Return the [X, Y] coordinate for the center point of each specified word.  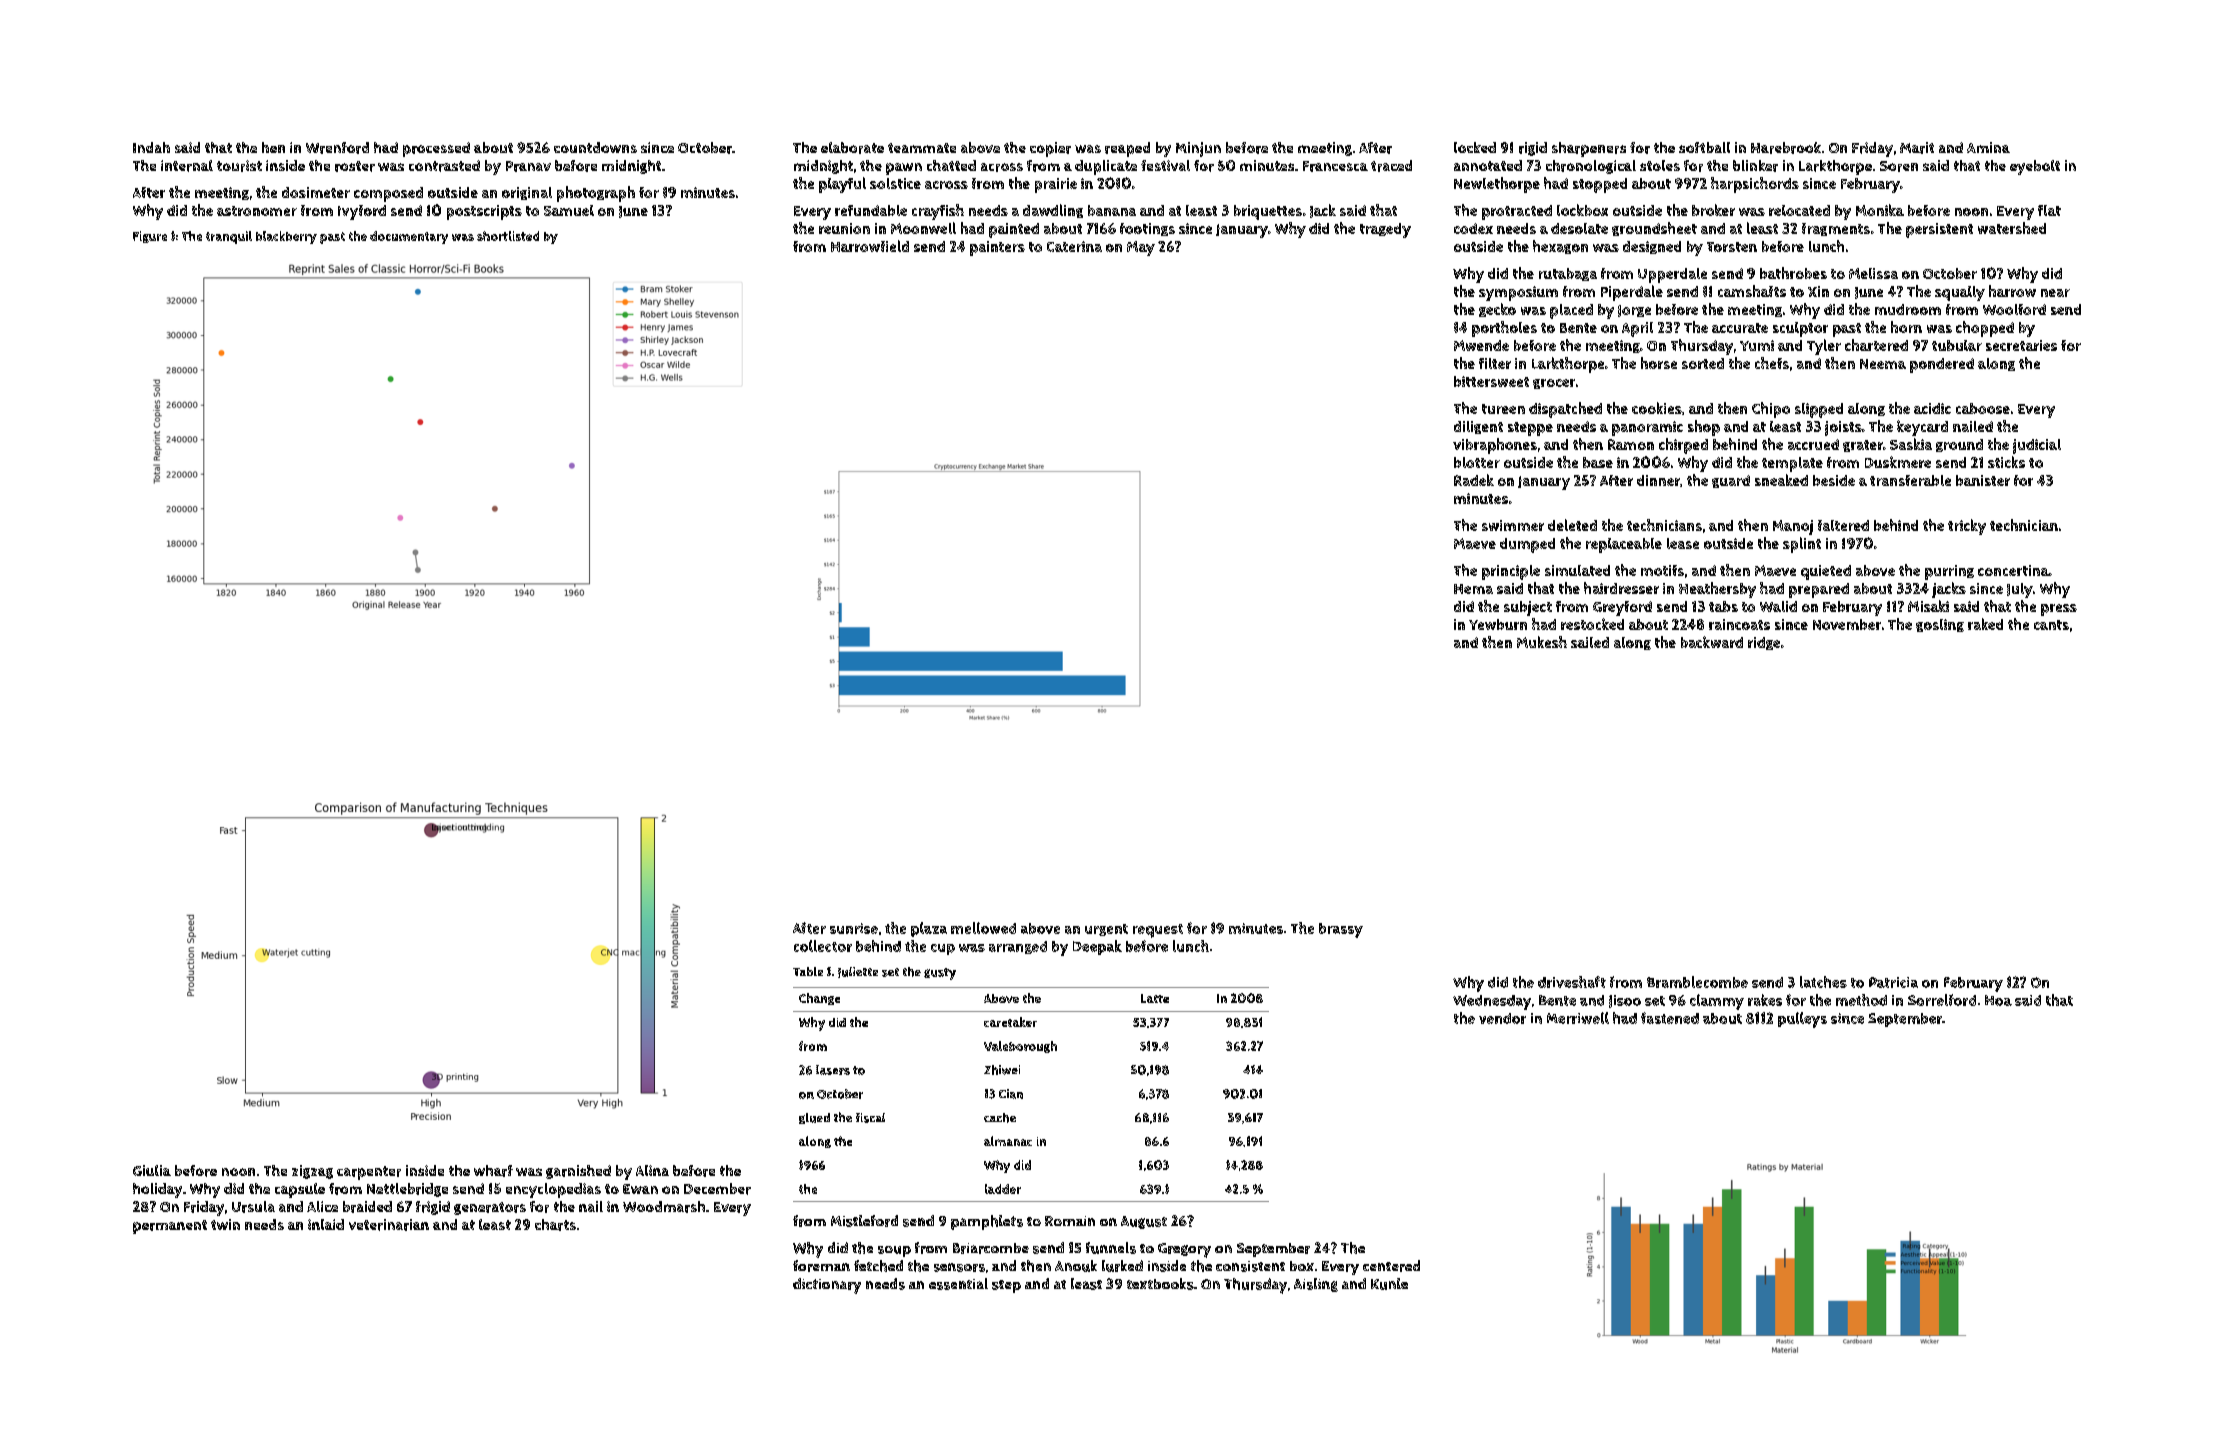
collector [823, 946]
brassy [1341, 930]
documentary [409, 237]
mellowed [983, 928]
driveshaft [1572, 982]
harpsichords [1755, 185]
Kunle [1389, 1284]
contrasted [444, 166]
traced [1391, 166]
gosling [1940, 625]
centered [1391, 1266]
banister [1983, 480]
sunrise [854, 928]
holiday [157, 1190]
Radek [1474, 480]
